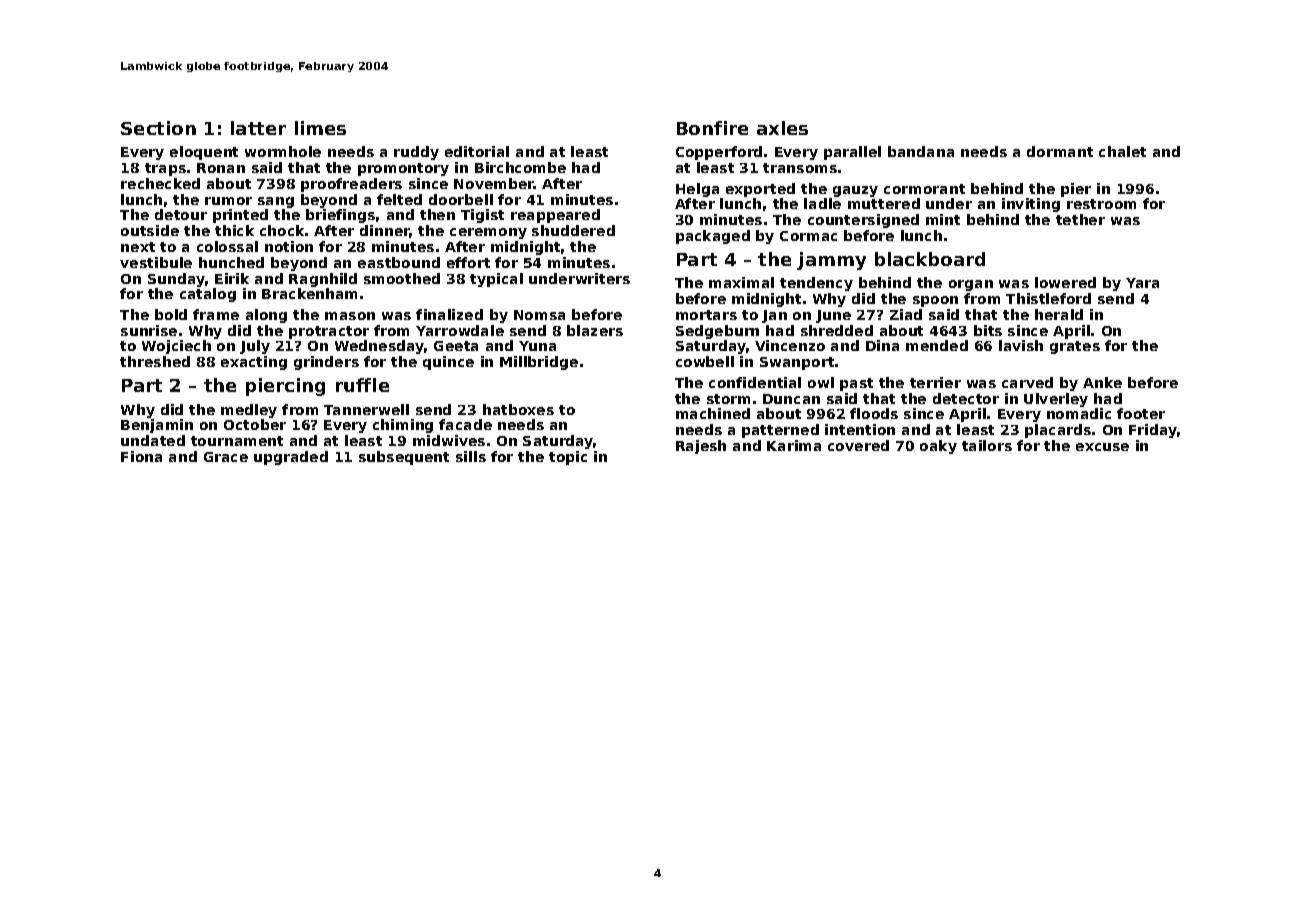 The height and width of the screenshot is (924, 1308). What do you see at coordinates (697, 190) in the screenshot?
I see `Helga` at bounding box center [697, 190].
